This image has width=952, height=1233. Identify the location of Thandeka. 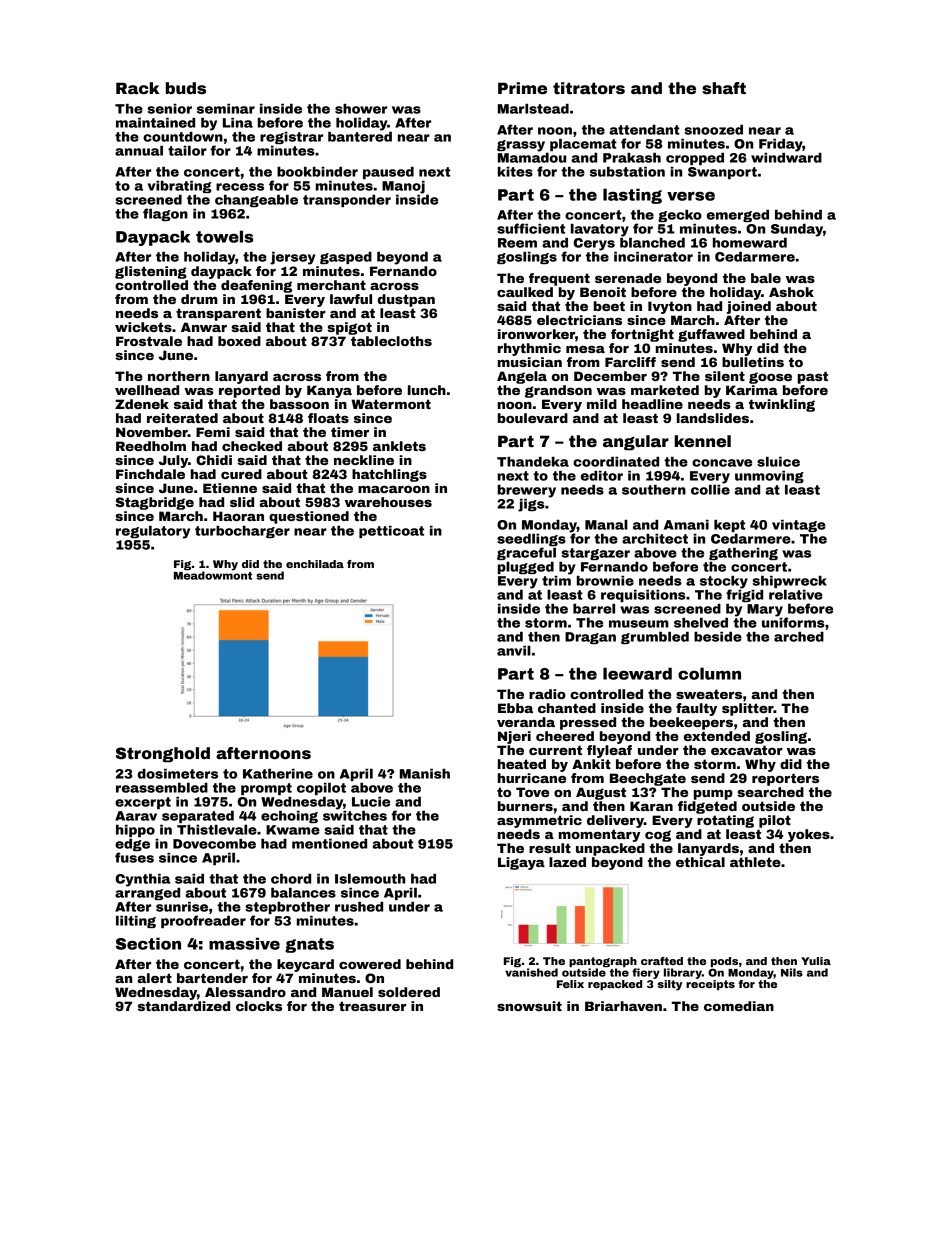
(533, 462).
